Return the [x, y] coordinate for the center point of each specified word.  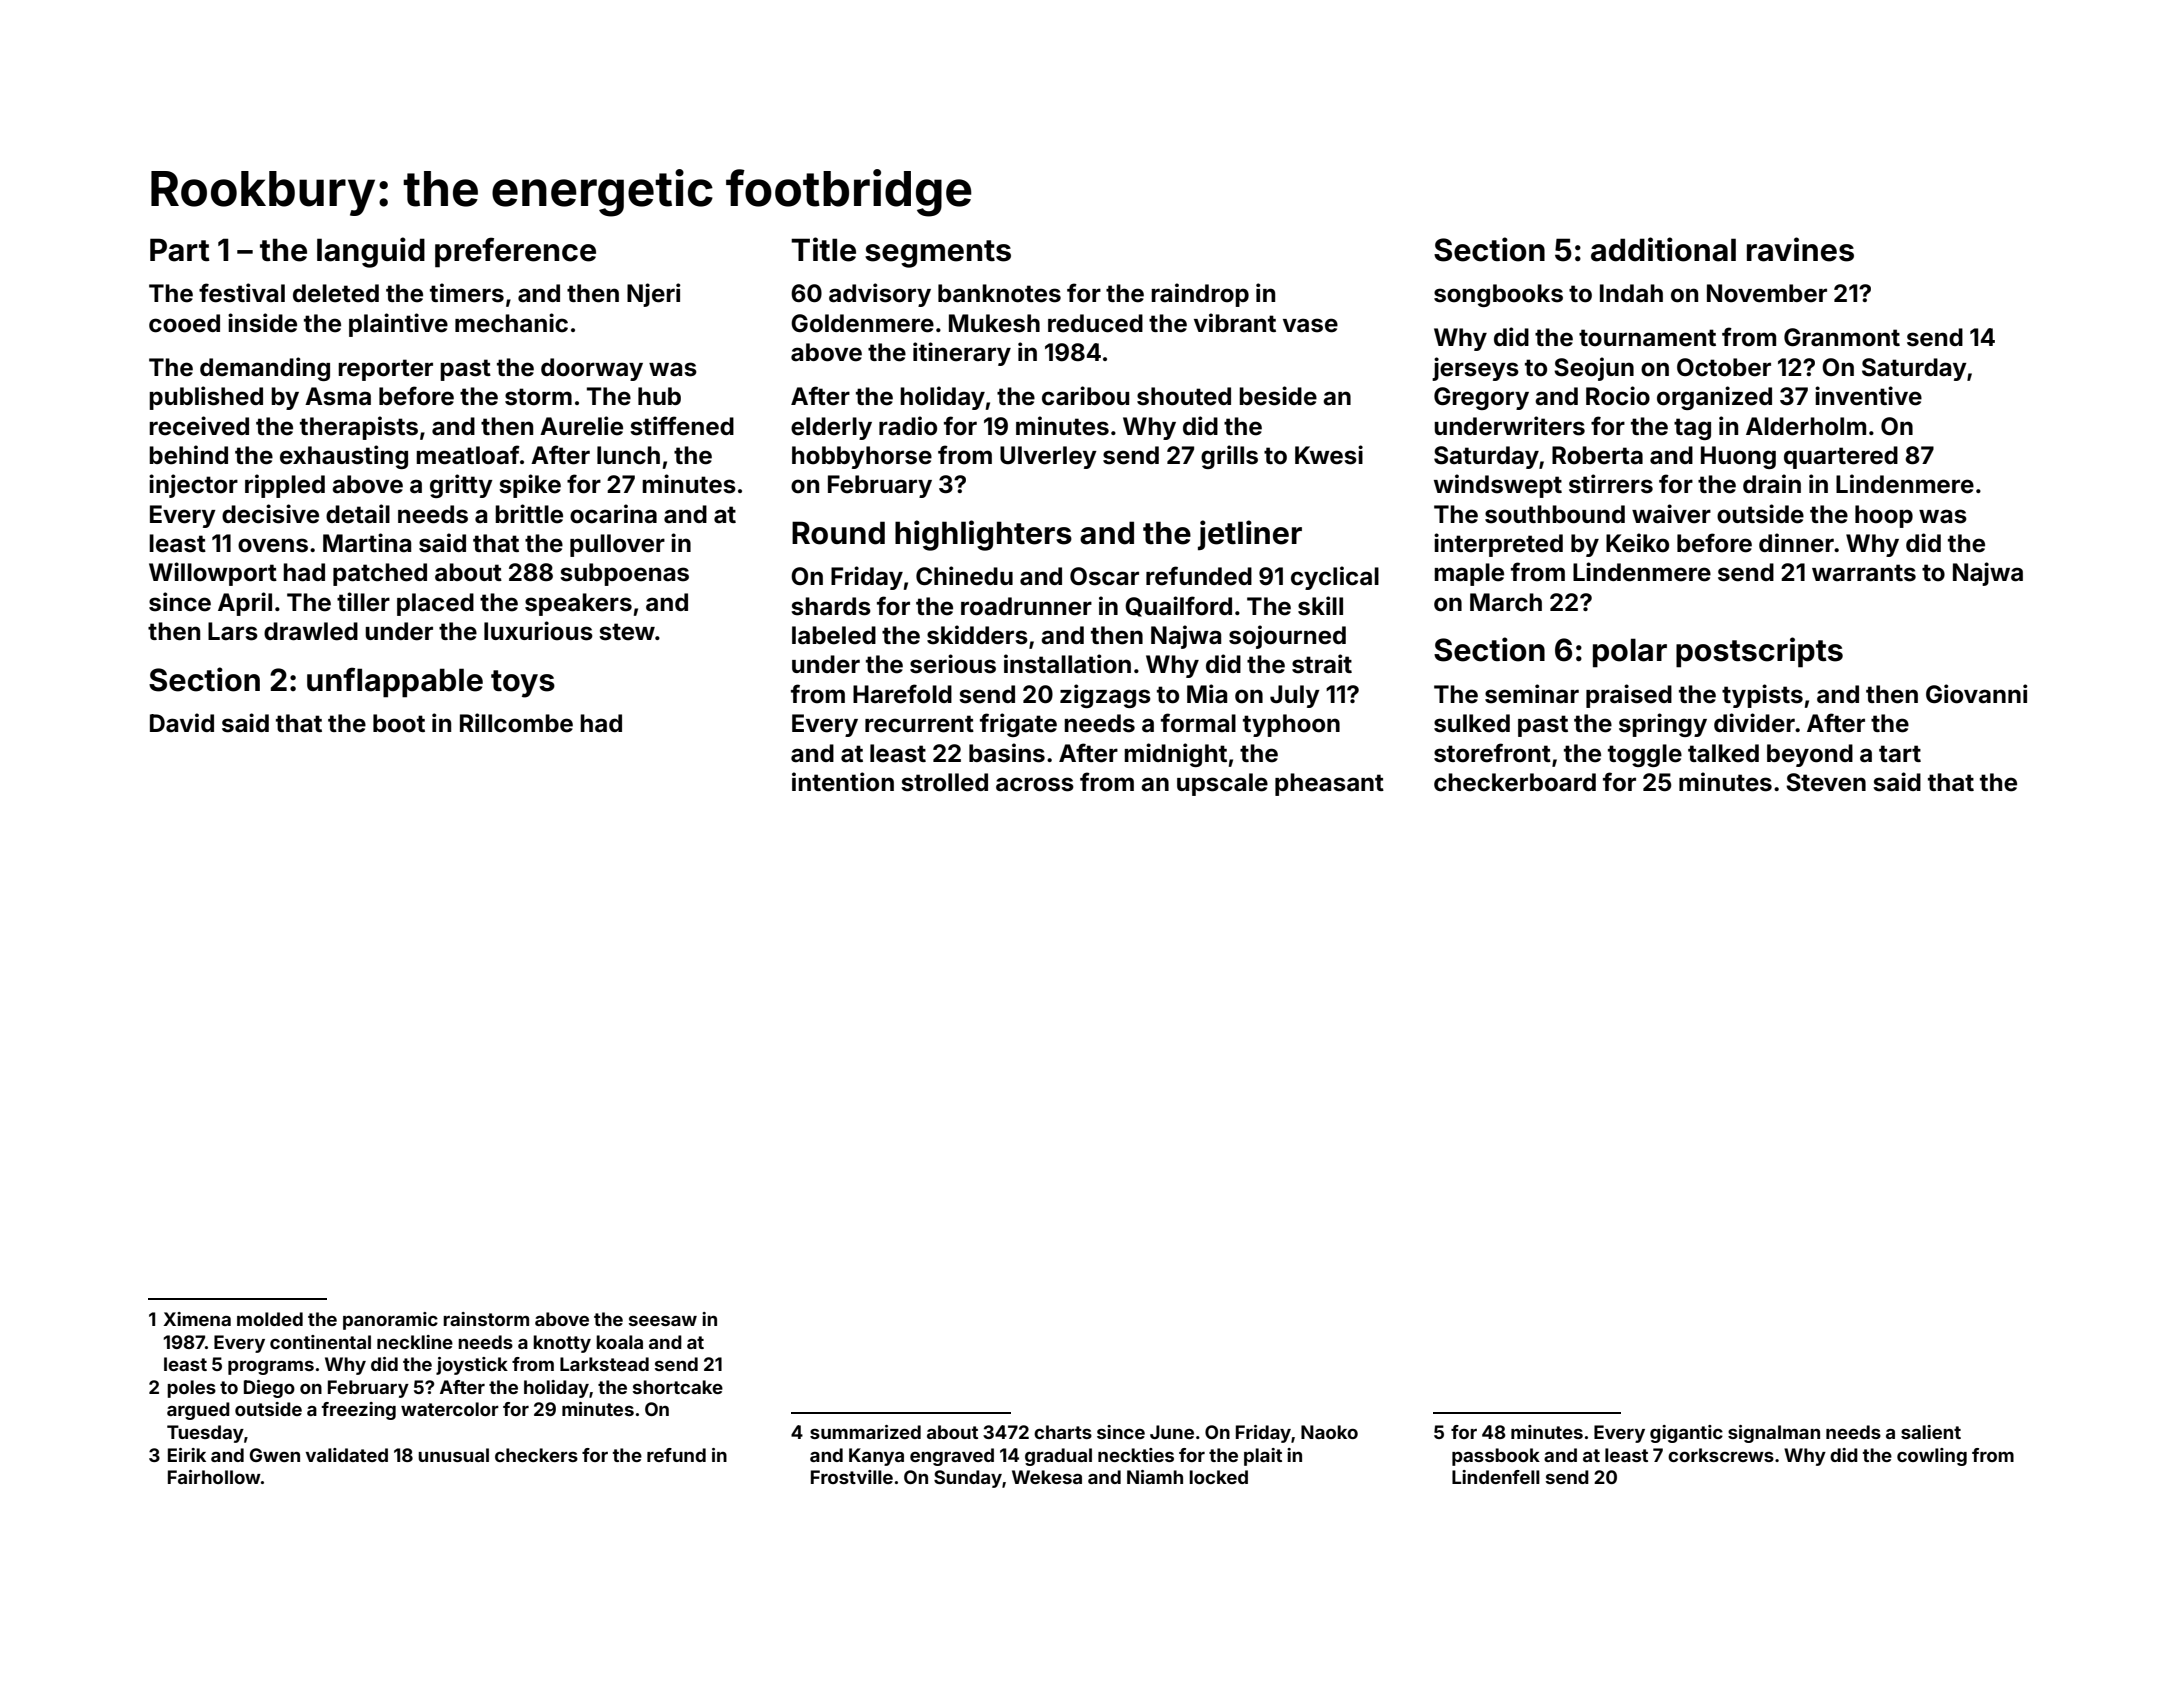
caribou [1085, 396]
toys [523, 684]
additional [1663, 249]
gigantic [1686, 1434]
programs [271, 1367]
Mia [1207, 694]
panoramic [390, 1321]
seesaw [663, 1320]
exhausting [344, 457]
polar [1630, 653]
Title [823, 249]
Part [180, 250]
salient [1931, 1432]
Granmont [1842, 337]
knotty [562, 1344]
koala [619, 1342]
